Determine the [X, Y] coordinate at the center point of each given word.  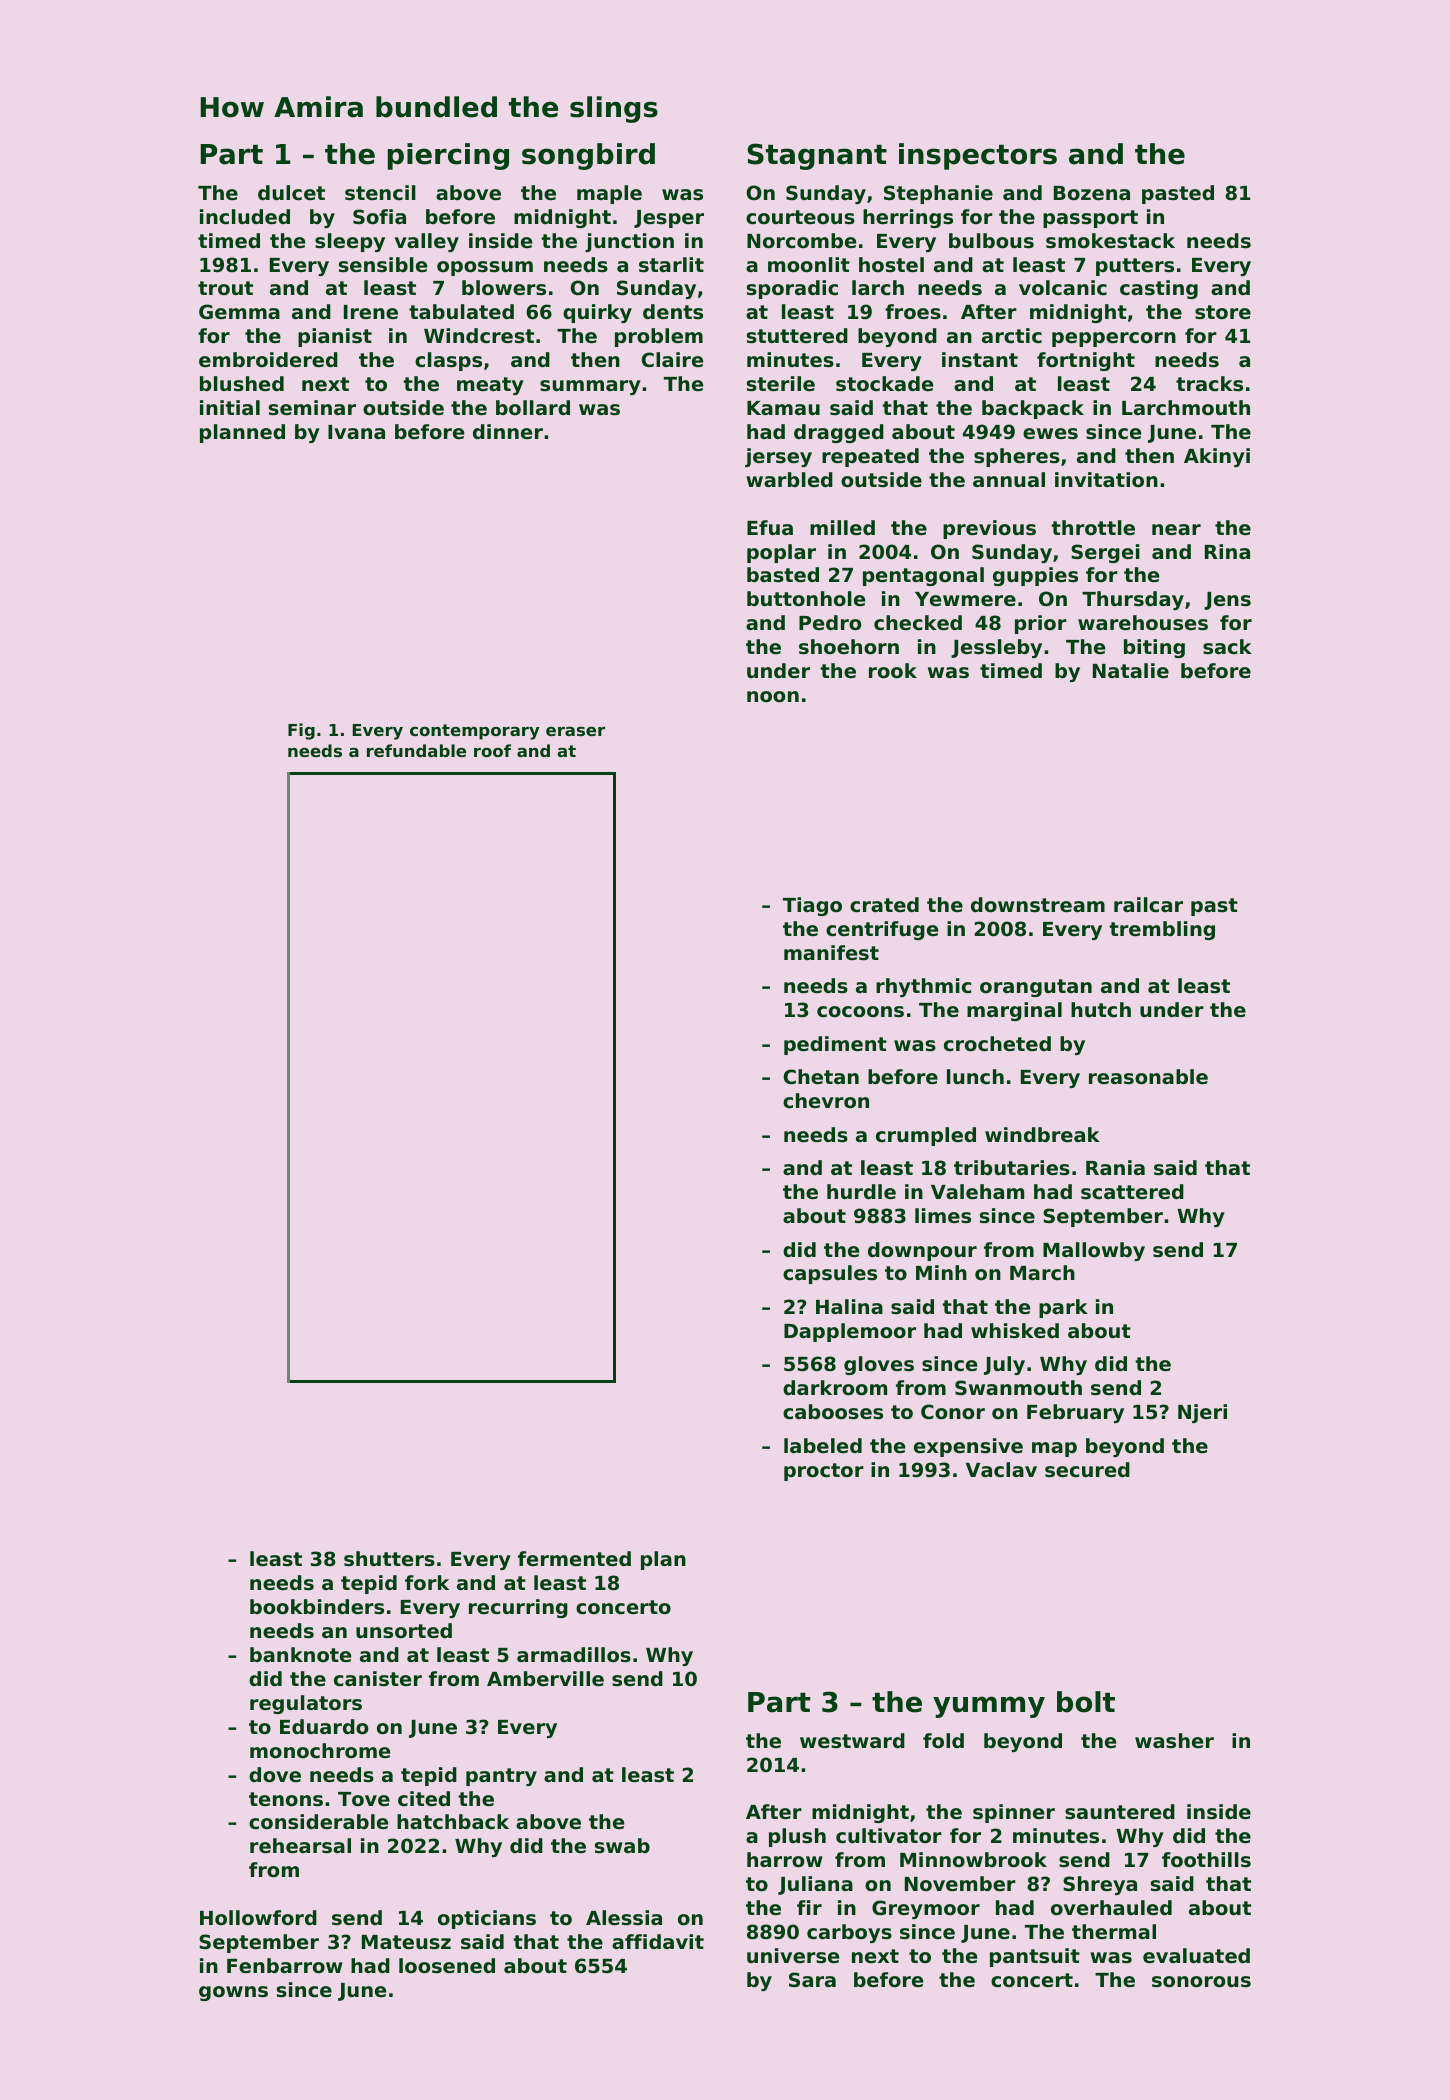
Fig [301, 731]
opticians [487, 1919]
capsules [830, 1274]
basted [783, 575]
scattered [1132, 1192]
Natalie [1131, 670]
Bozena [1092, 193]
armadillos [574, 1655]
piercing [448, 156]
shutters [389, 1559]
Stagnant [817, 156]
